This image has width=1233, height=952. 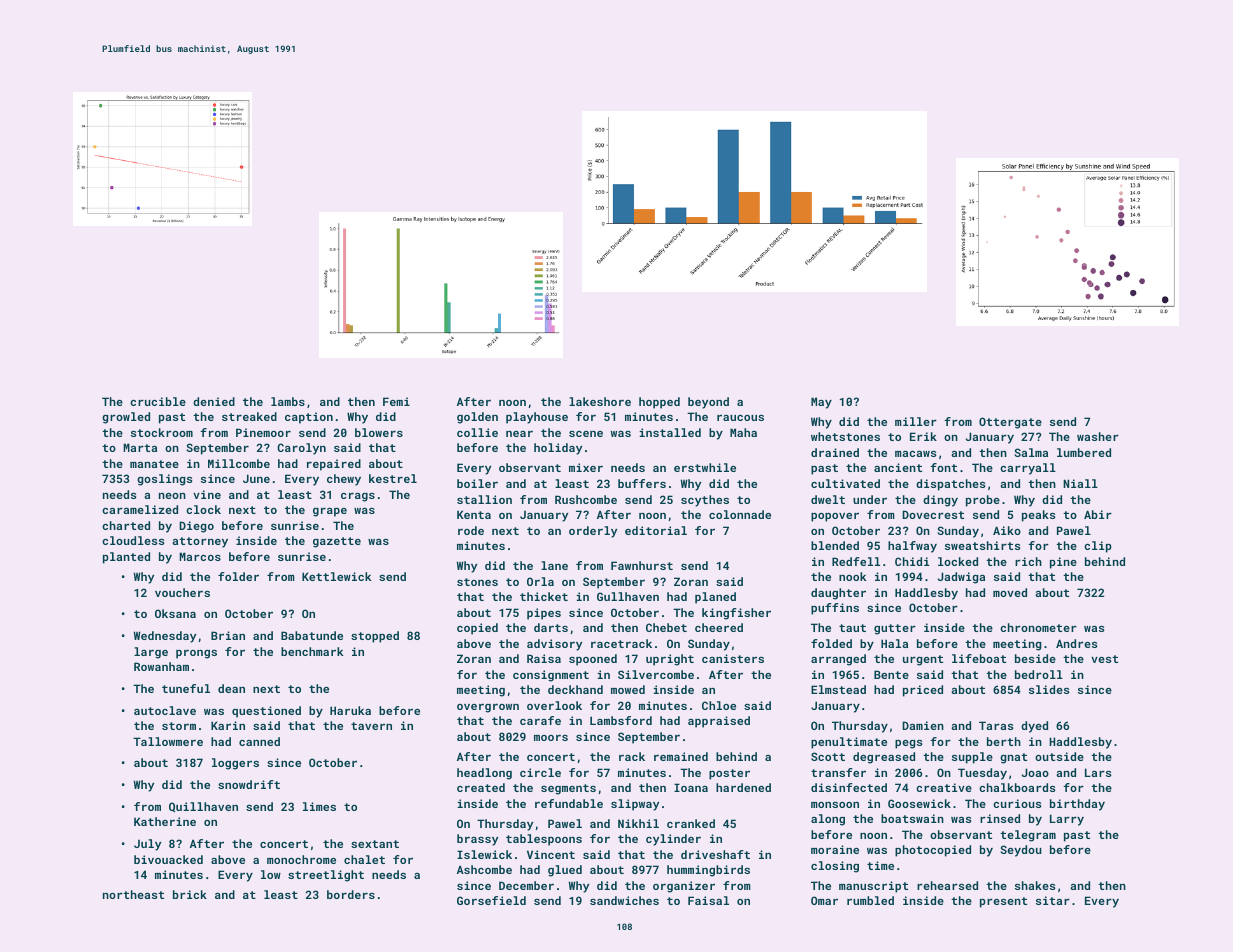 What do you see at coordinates (708, 900) in the image?
I see `Faisal` at bounding box center [708, 900].
